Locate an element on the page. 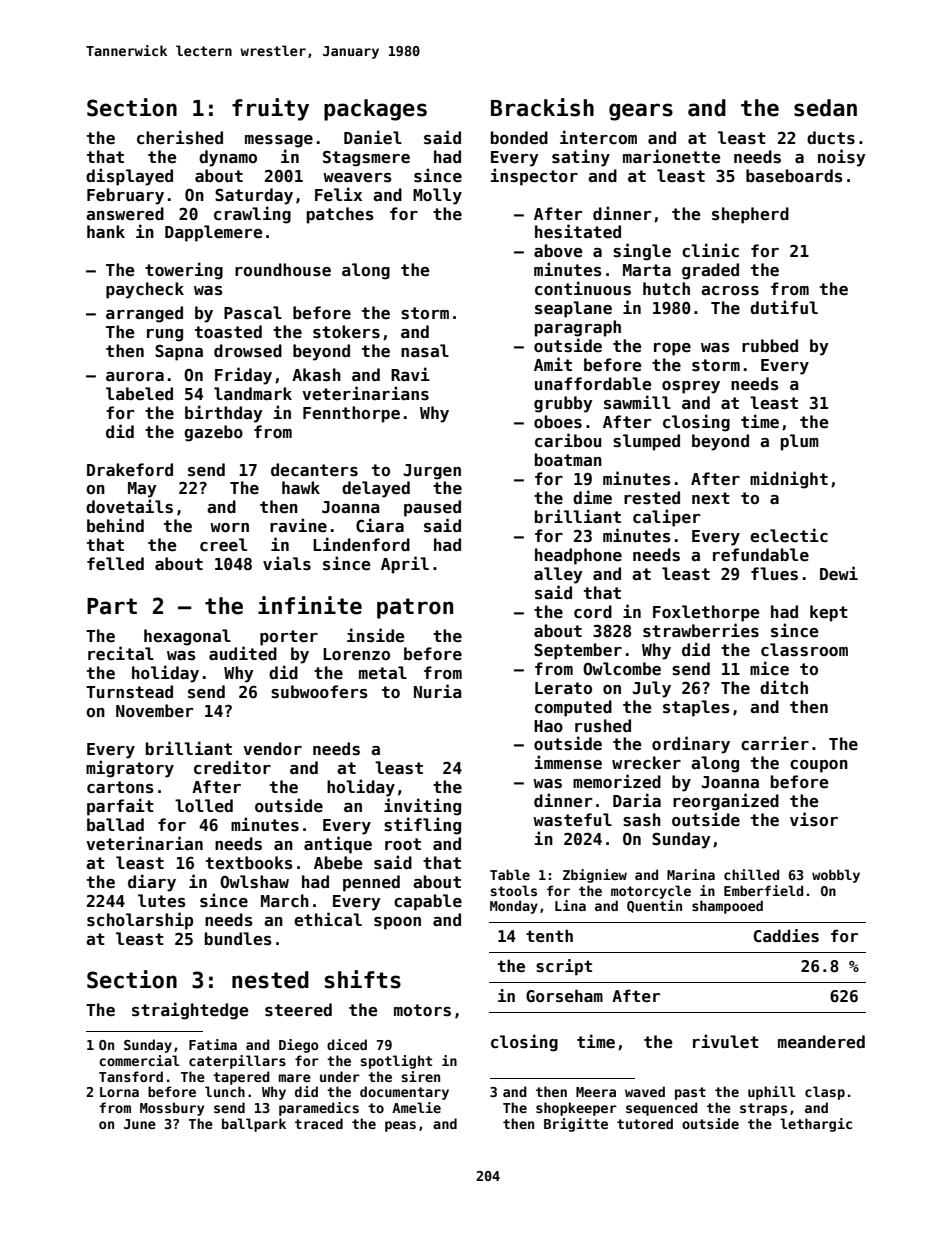 Image resolution: width=952 pixels, height=1233 pixels. shopkeeper is located at coordinates (576, 1109).
